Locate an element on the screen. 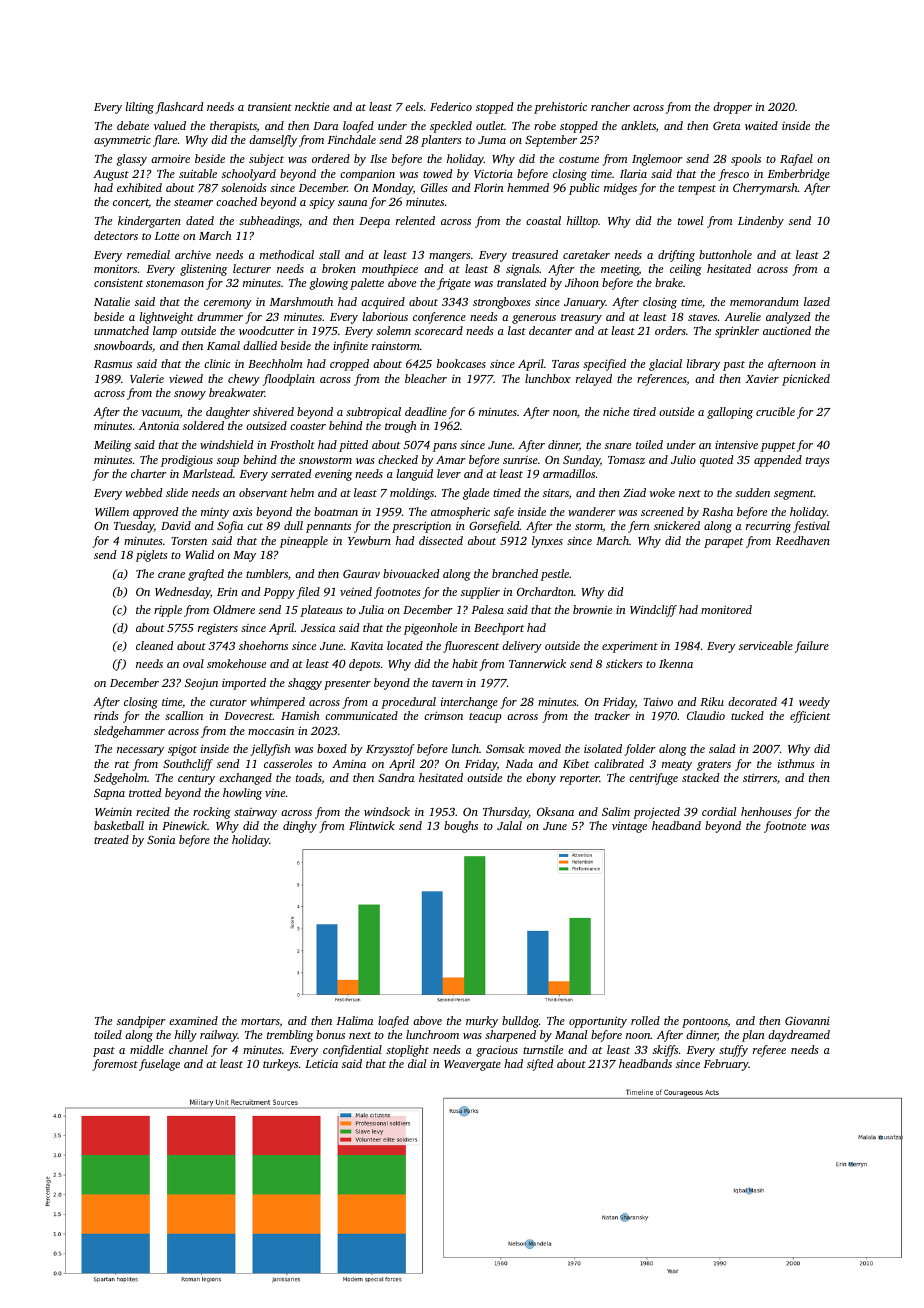  foremost is located at coordinates (115, 1065).
